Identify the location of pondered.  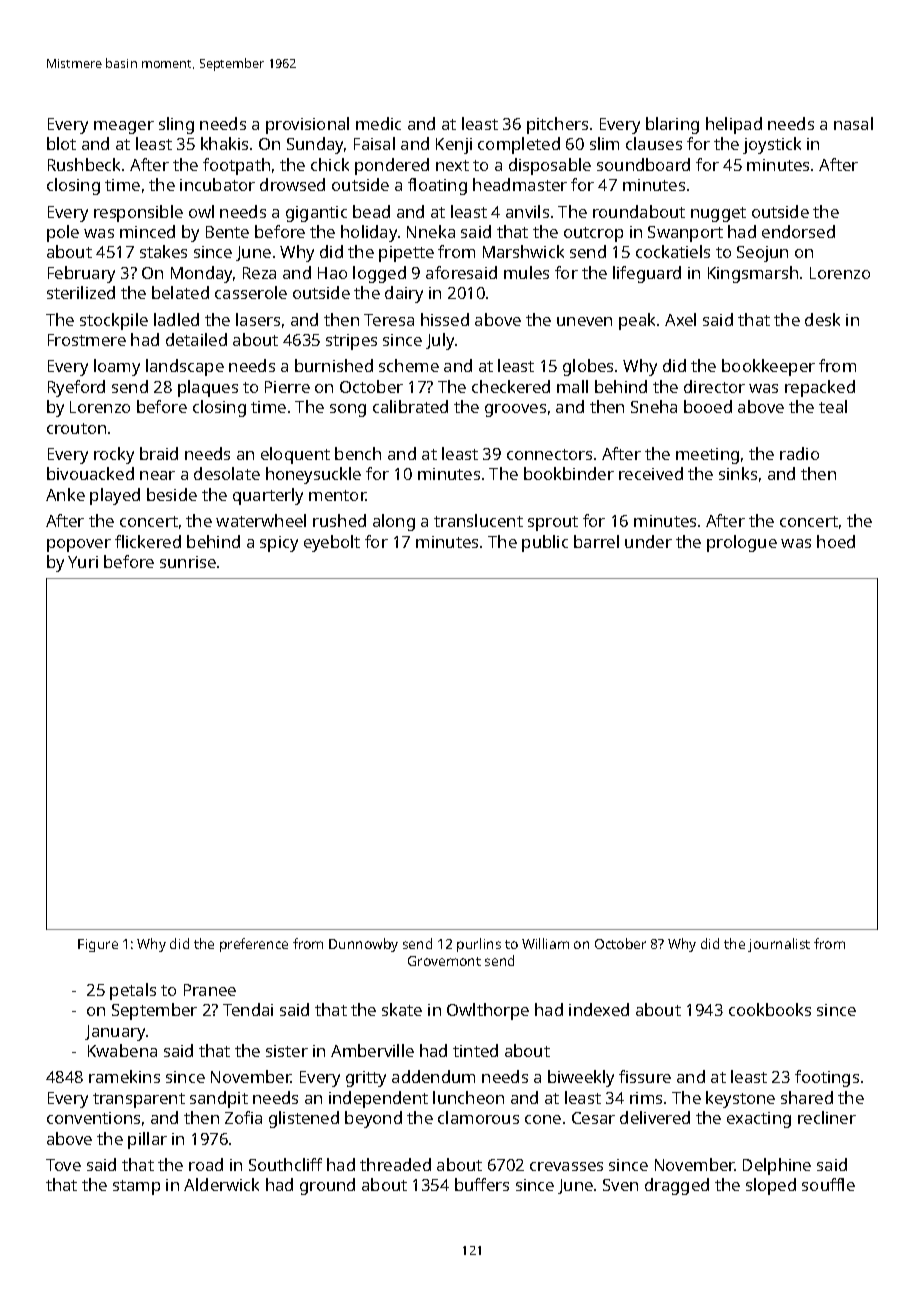
(392, 166).
